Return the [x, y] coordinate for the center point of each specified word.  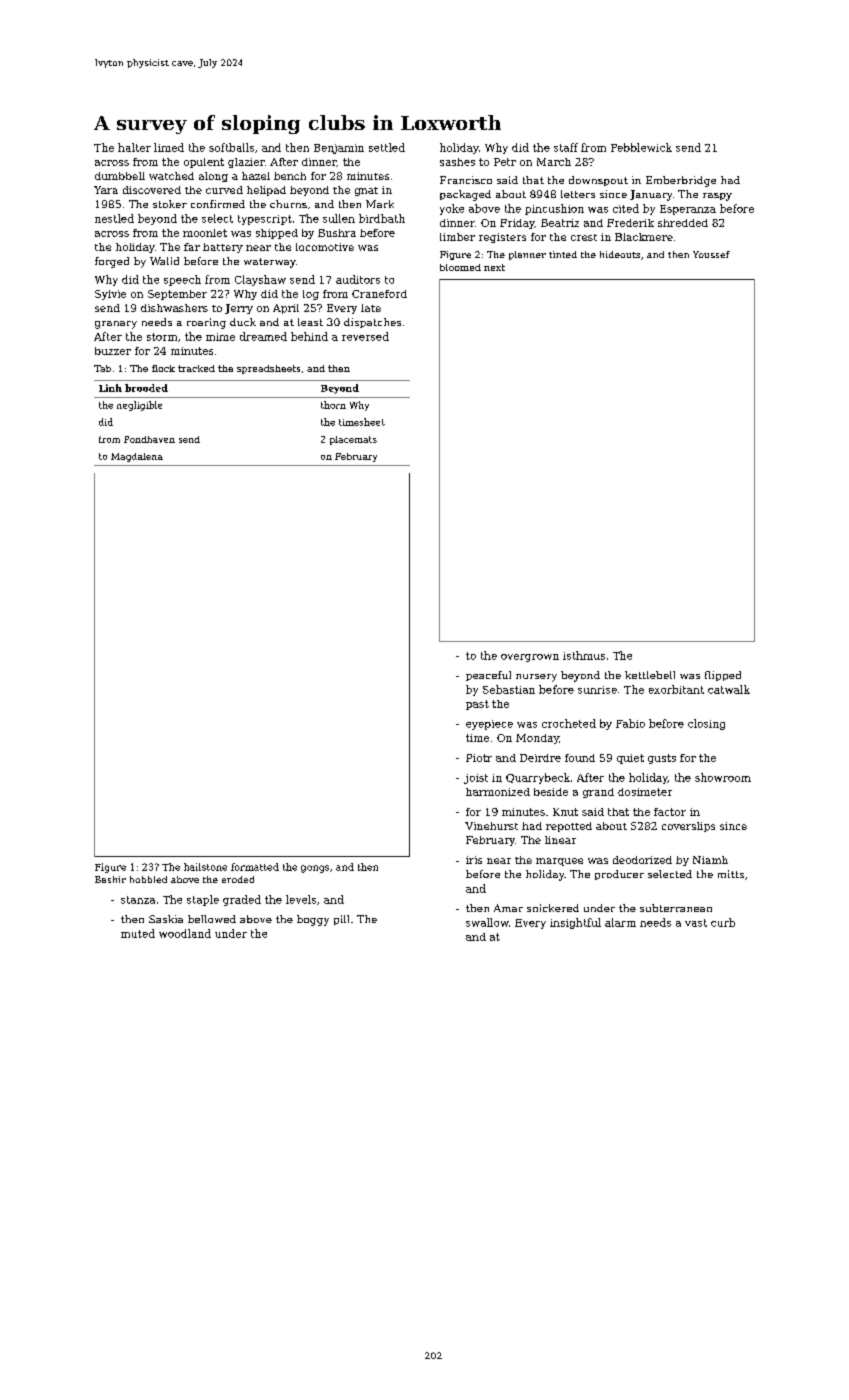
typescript [265, 220]
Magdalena [137, 457]
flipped [723, 676]
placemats [353, 440]
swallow [487, 922]
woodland [185, 933]
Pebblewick [641, 147]
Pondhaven [149, 439]
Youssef [711, 254]
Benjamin [339, 149]
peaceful [488, 676]
